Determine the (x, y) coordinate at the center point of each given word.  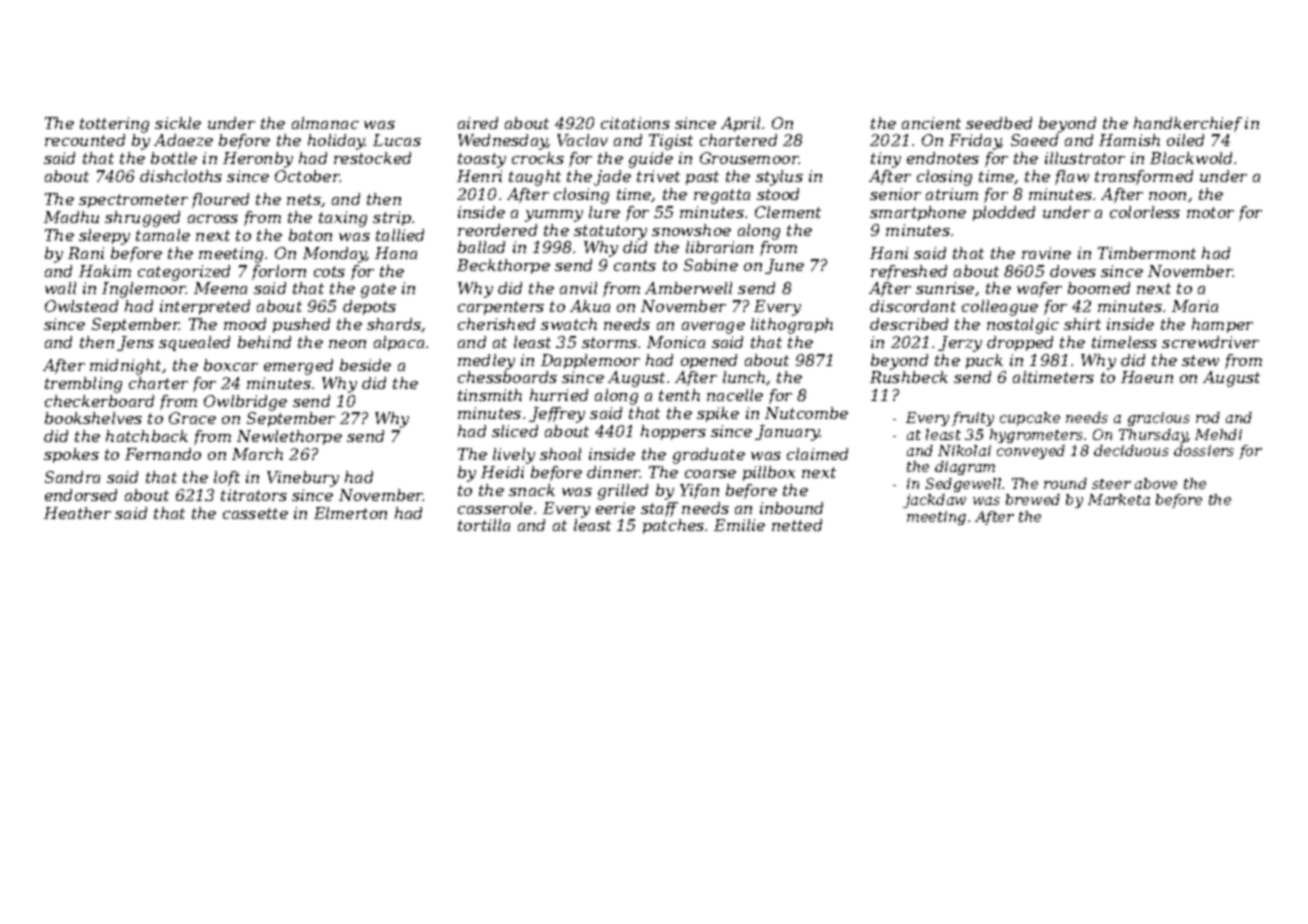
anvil (578, 288)
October (307, 176)
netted (797, 525)
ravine (1046, 253)
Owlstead (81, 306)
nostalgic (1023, 326)
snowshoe (691, 230)
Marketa (1119, 499)
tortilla (484, 525)
